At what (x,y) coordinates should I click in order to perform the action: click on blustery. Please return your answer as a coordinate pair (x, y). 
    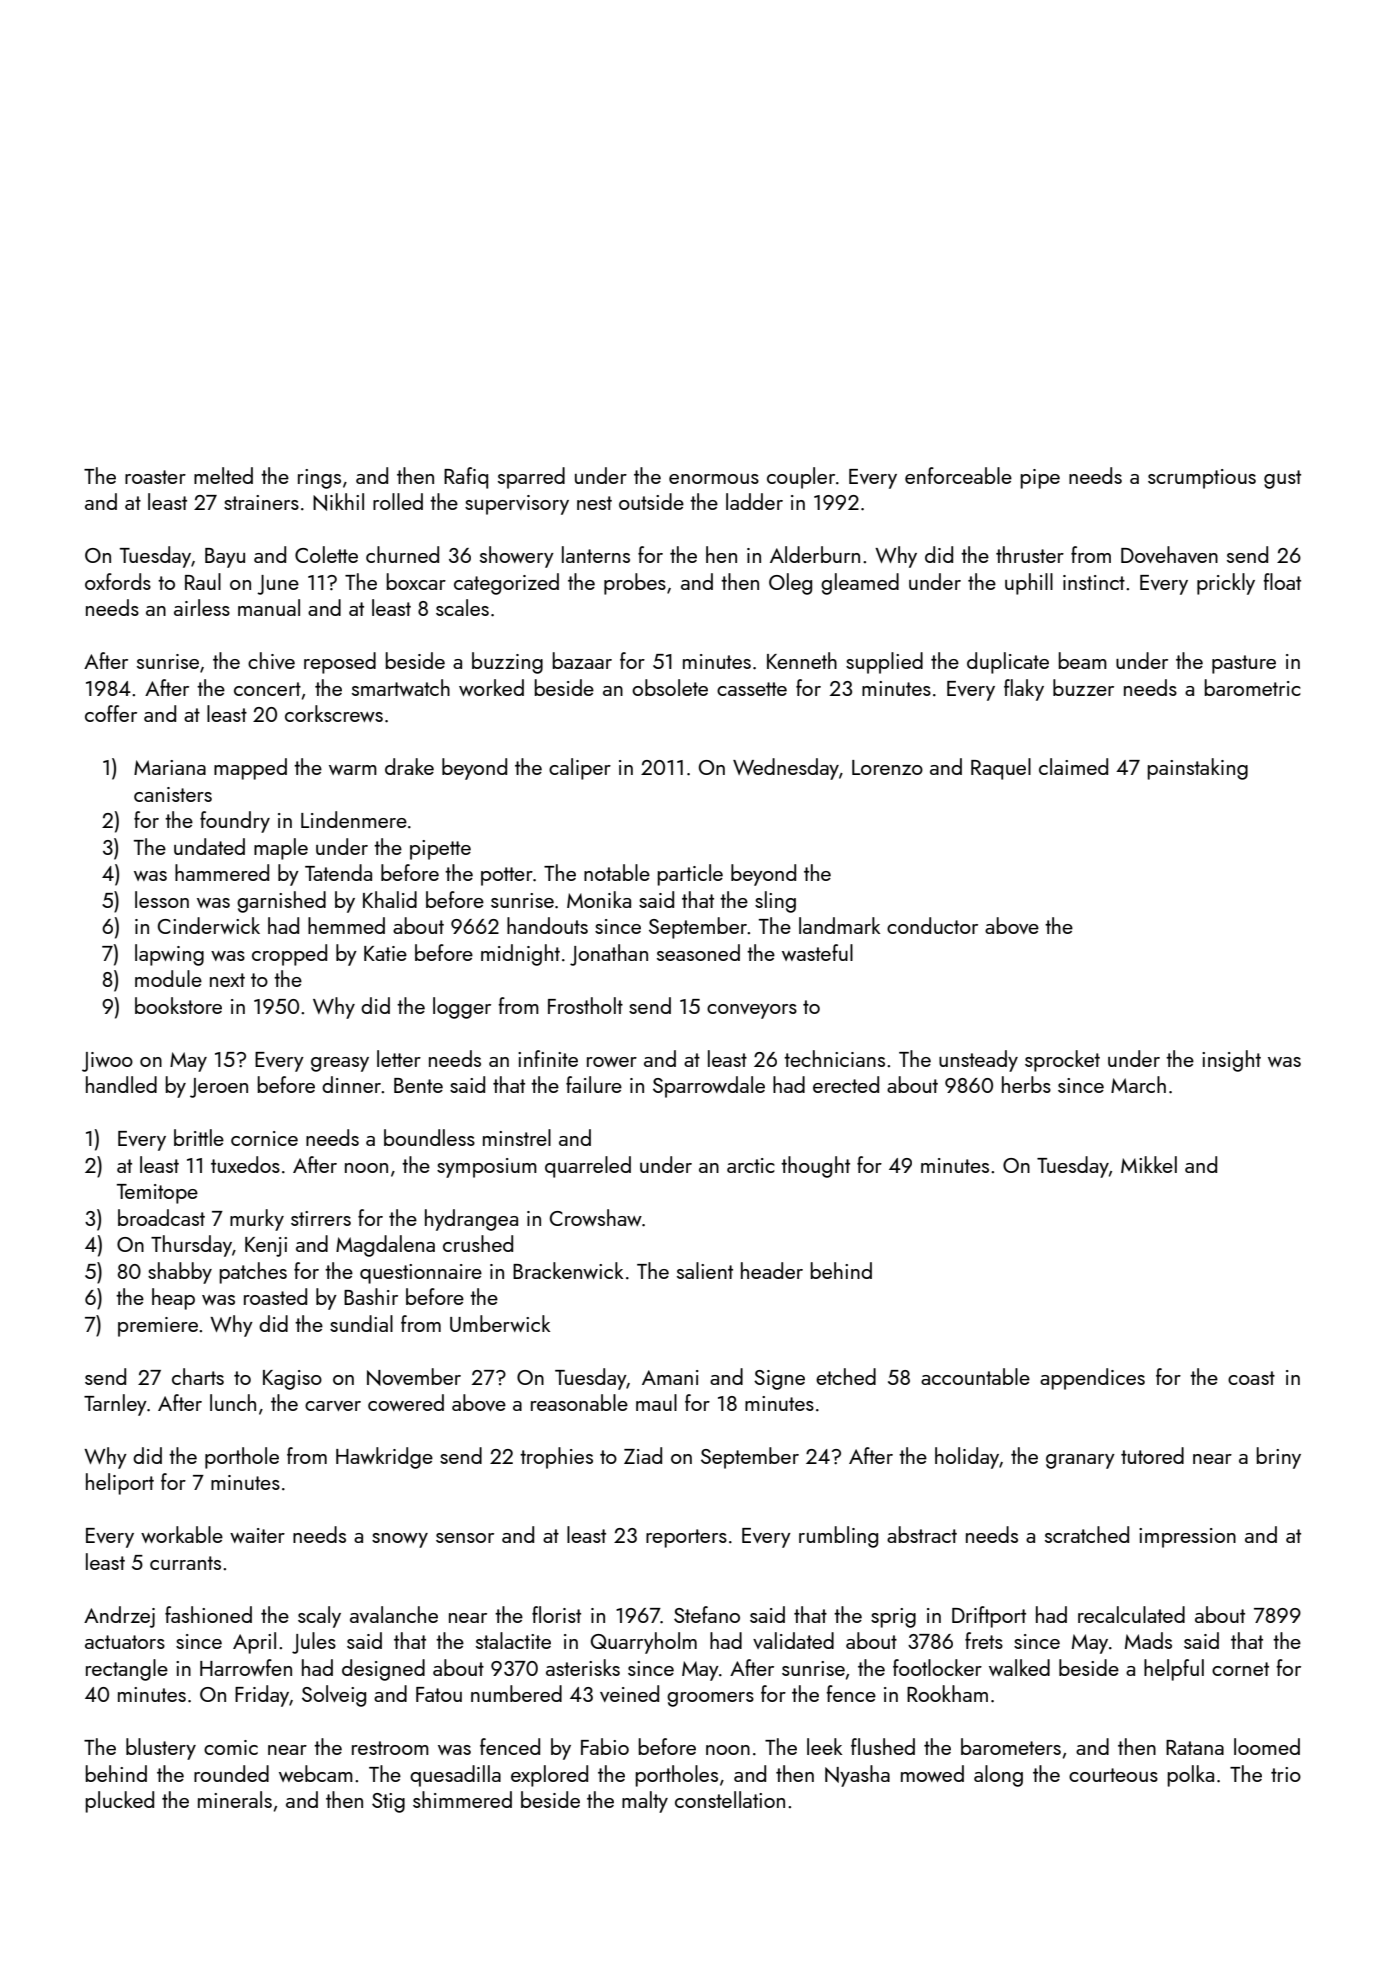
    Looking at the image, I should click on (161, 1749).
